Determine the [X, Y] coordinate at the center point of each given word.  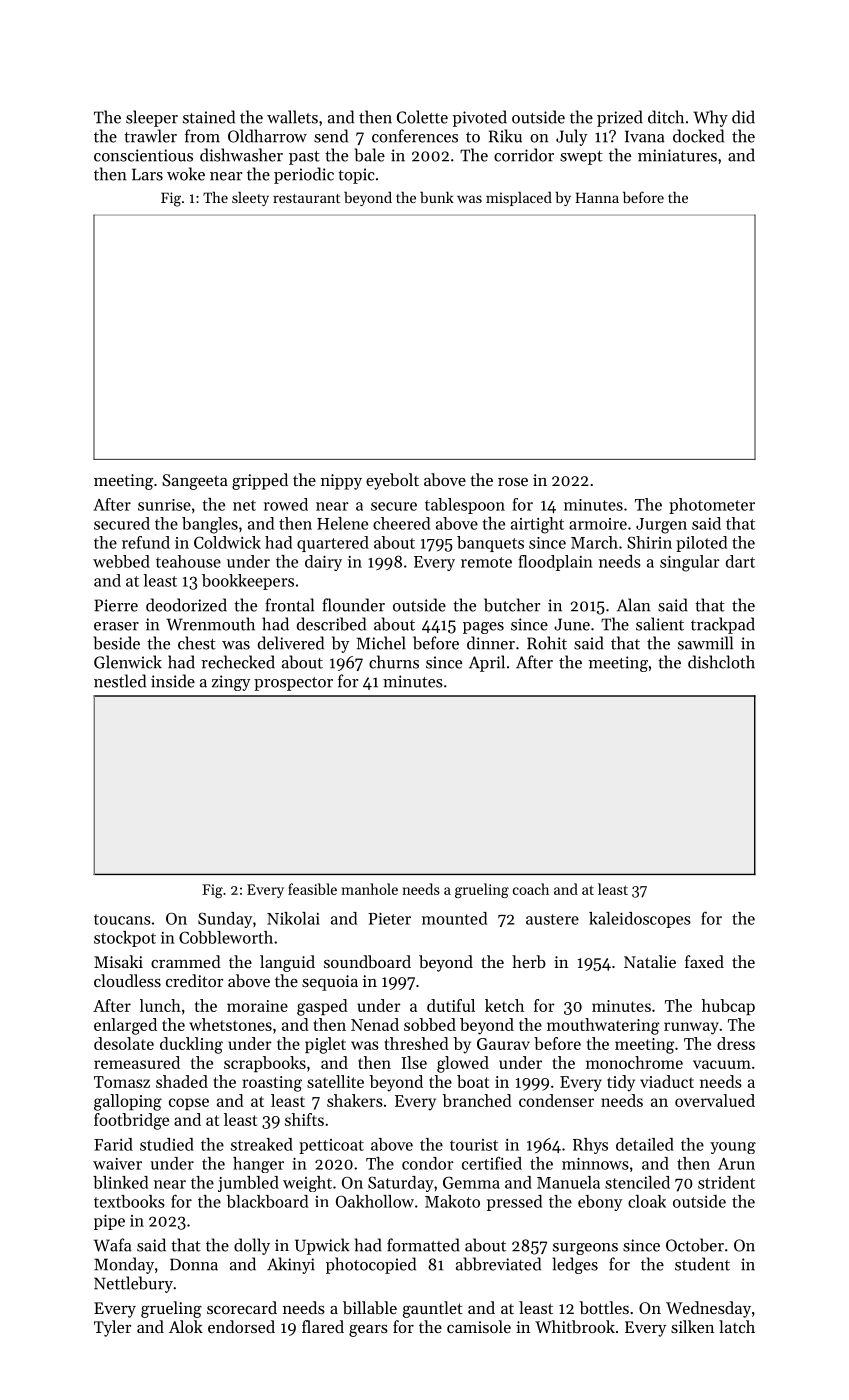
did [743, 117]
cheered [401, 523]
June [572, 624]
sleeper [152, 118]
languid [287, 963]
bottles [604, 1307]
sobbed [430, 1024]
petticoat [331, 1146]
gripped [260, 481]
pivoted [480, 118]
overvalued [715, 1100]
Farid [113, 1144]
